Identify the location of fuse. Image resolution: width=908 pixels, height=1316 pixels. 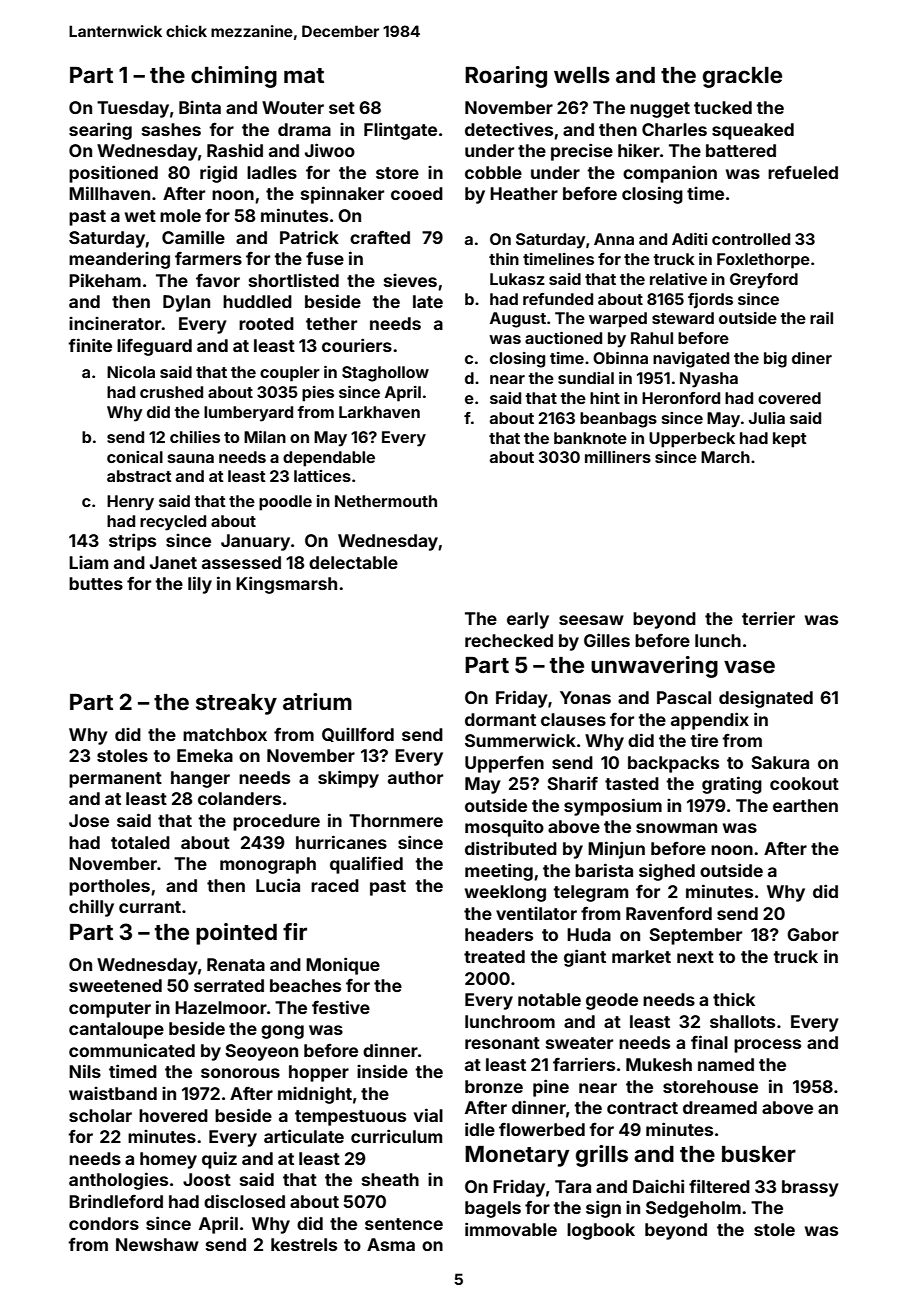
(325, 258).
